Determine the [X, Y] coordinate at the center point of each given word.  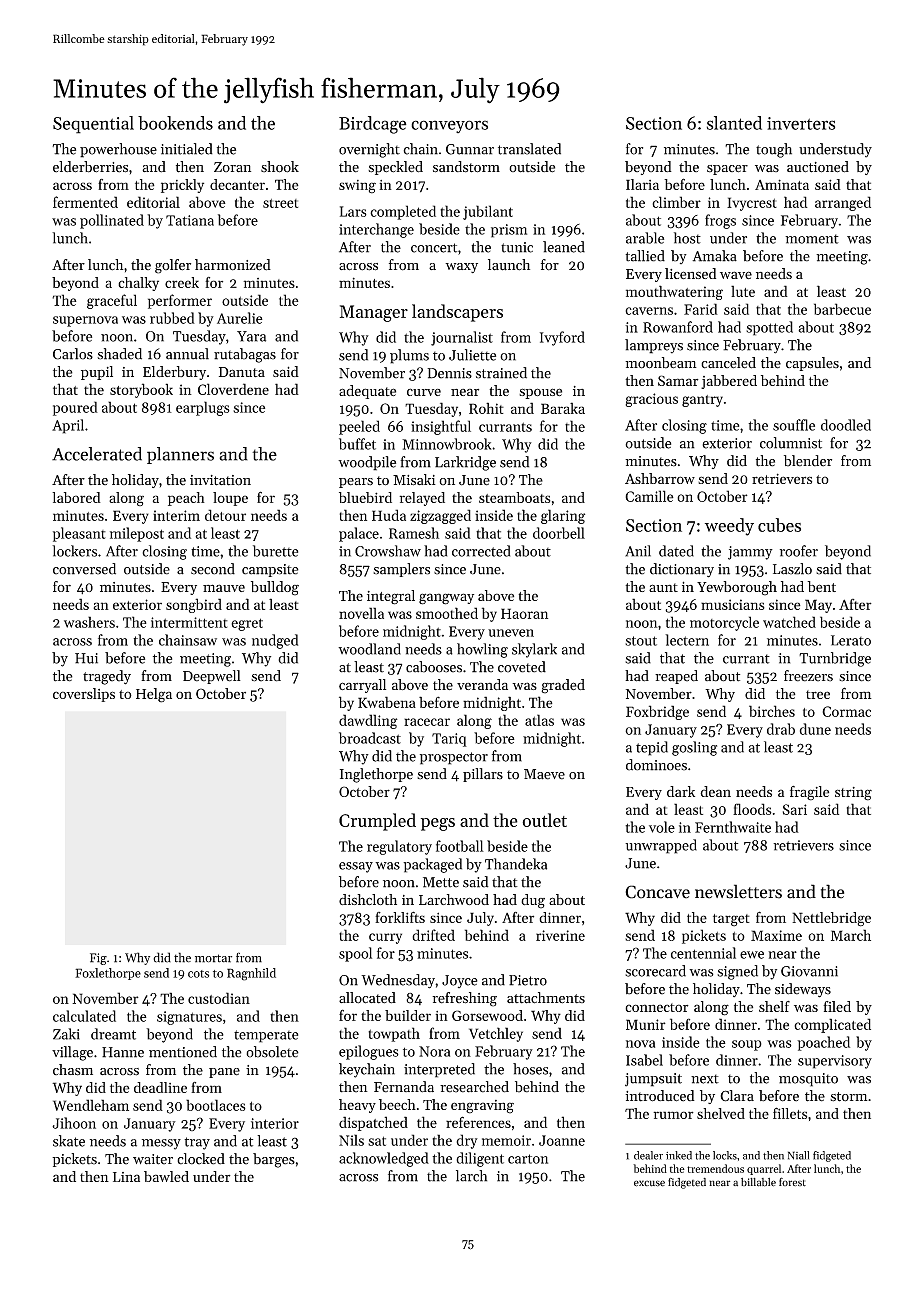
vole [662, 827]
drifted [433, 935]
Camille [649, 496]
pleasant [79, 534]
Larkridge [465, 463]
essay [356, 867]
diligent [480, 1159]
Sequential [93, 125]
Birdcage [373, 125]
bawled [166, 1176]
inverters [801, 123]
